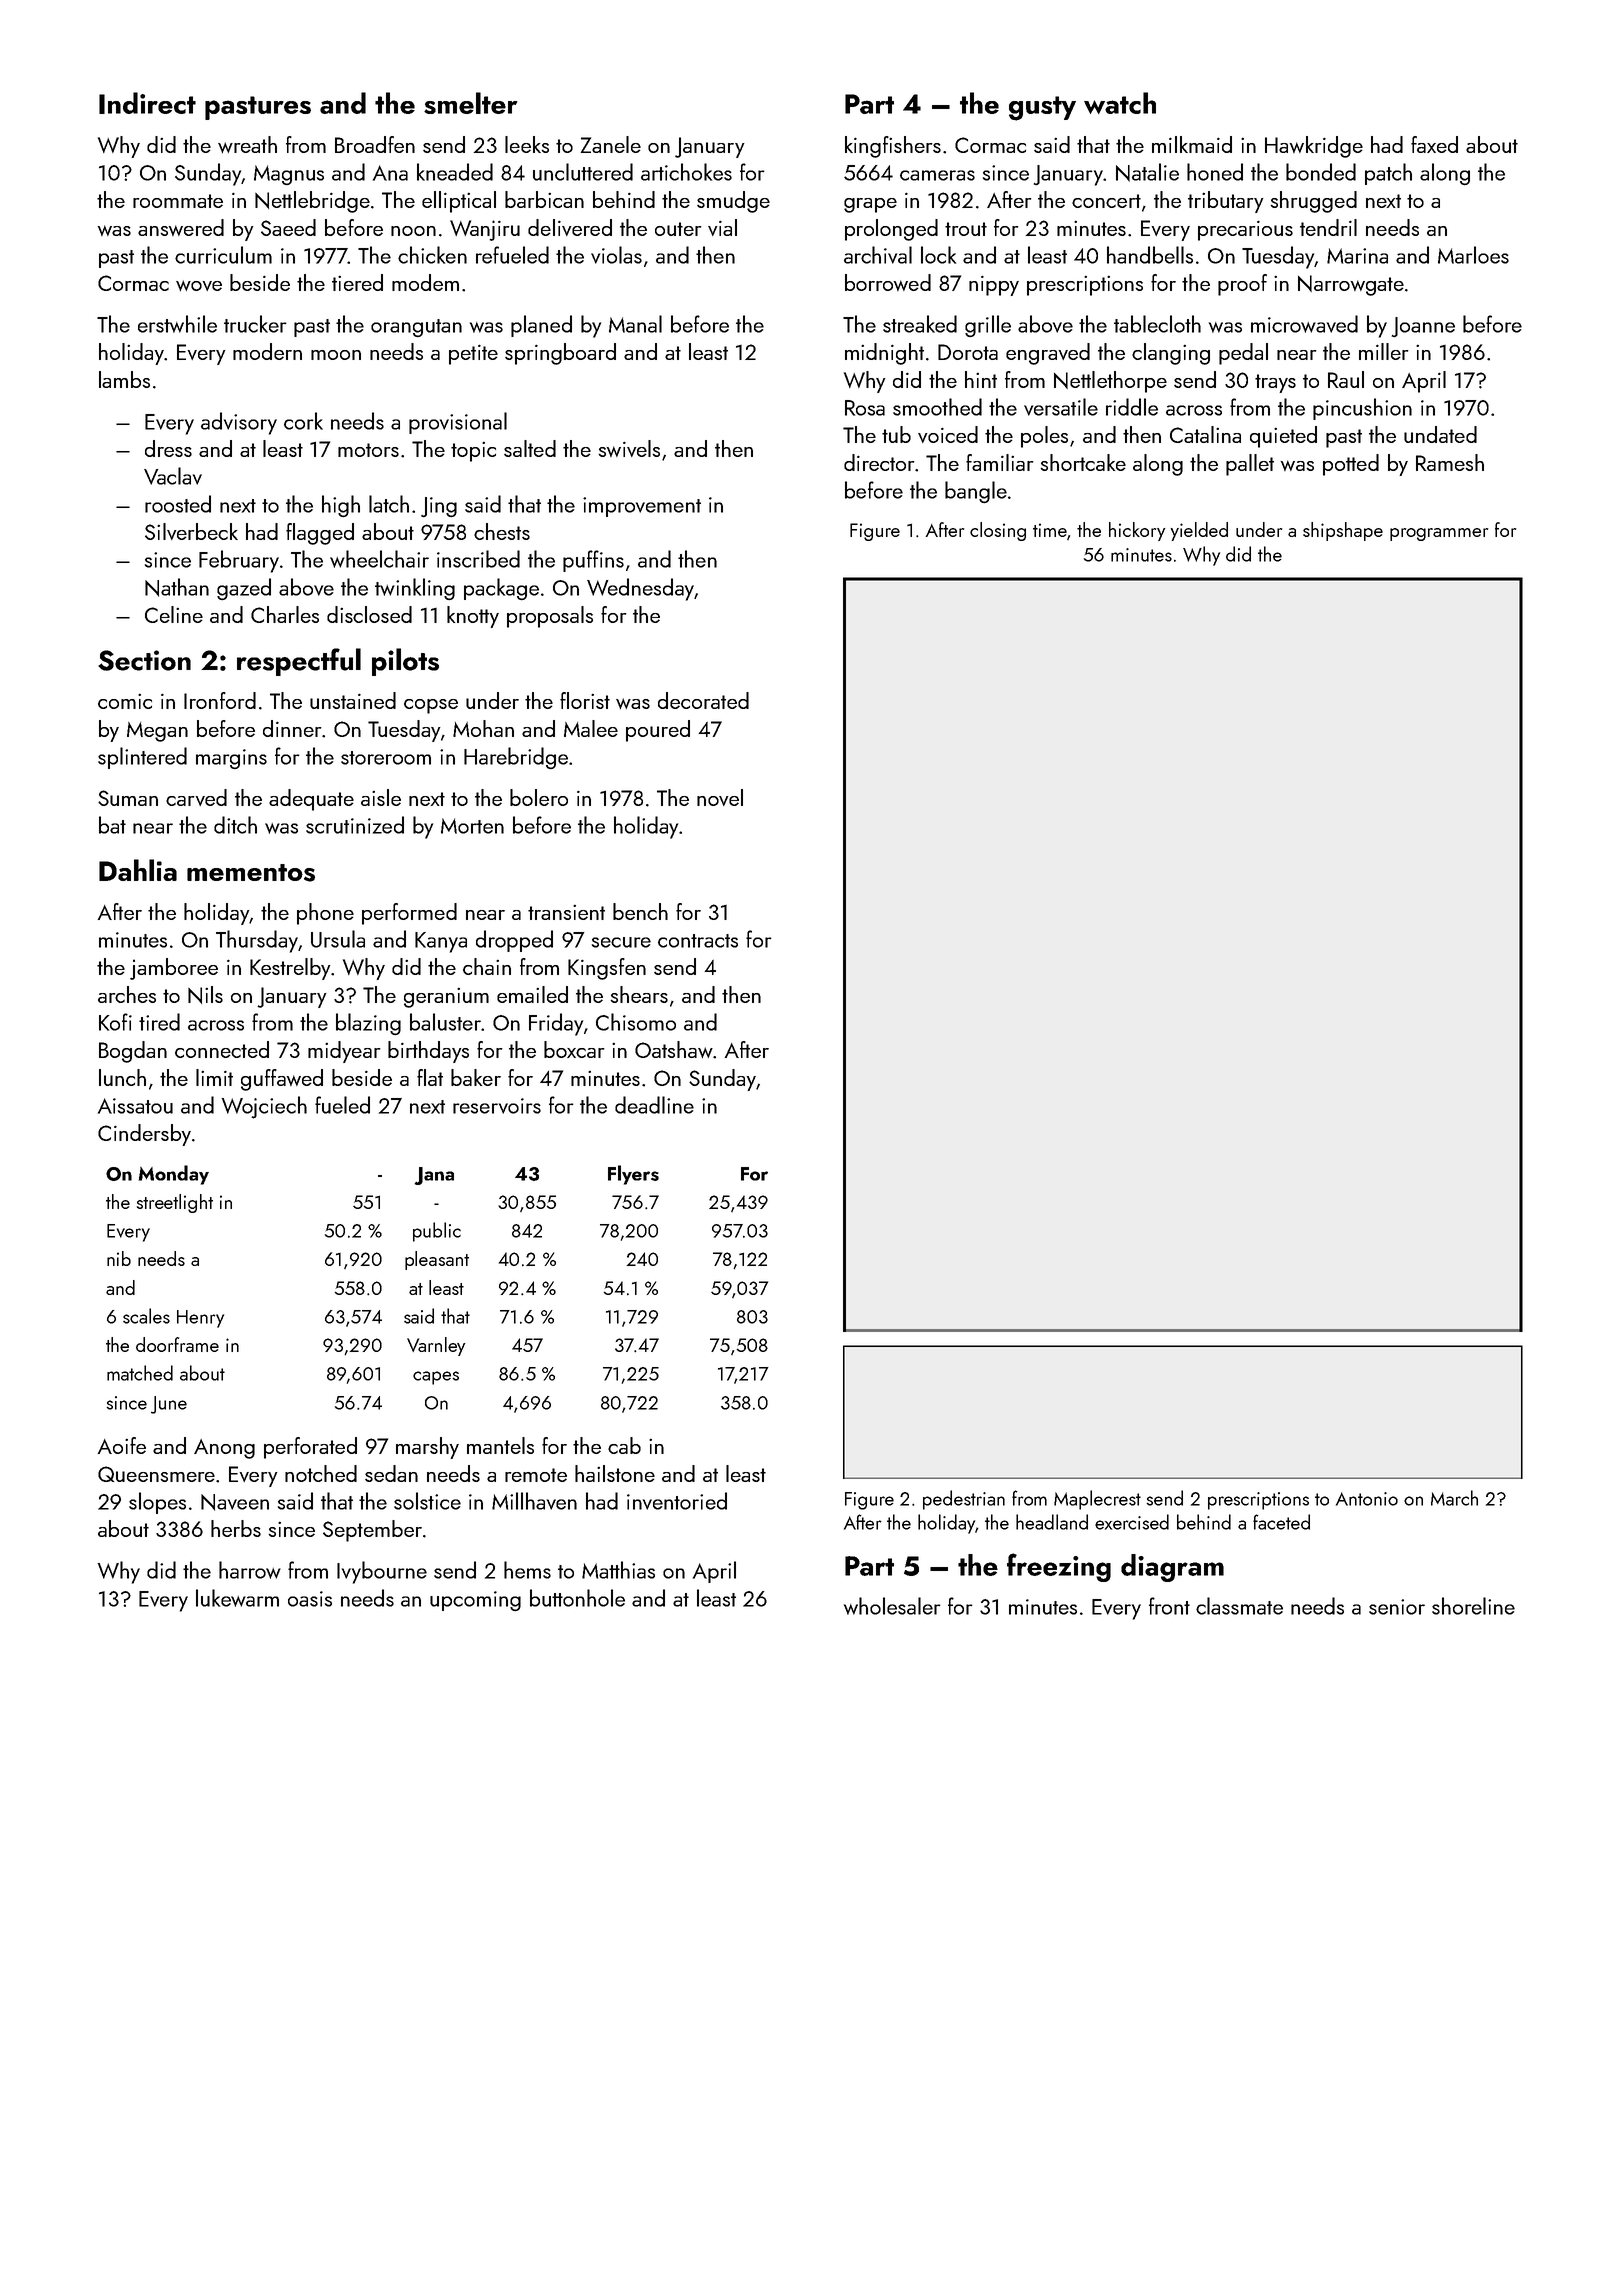  I want to click on Indirect, so click(147, 103).
